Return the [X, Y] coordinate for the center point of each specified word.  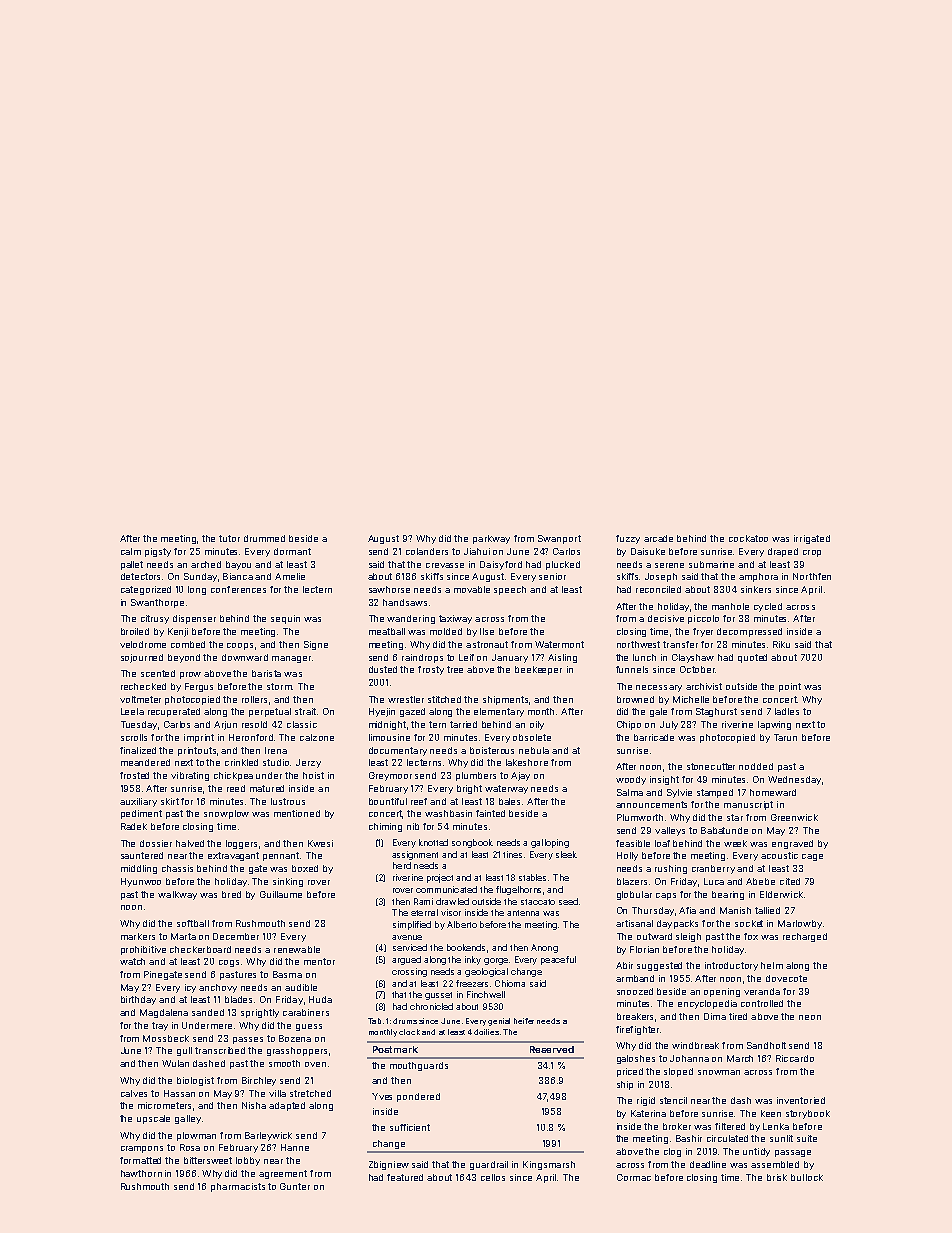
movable [472, 589]
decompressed [749, 632]
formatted [140, 1160]
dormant [292, 551]
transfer [680, 644]
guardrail [489, 1165]
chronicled [431, 1006]
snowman [719, 1072]
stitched [444, 699]
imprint [199, 738]
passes [248, 1040]
